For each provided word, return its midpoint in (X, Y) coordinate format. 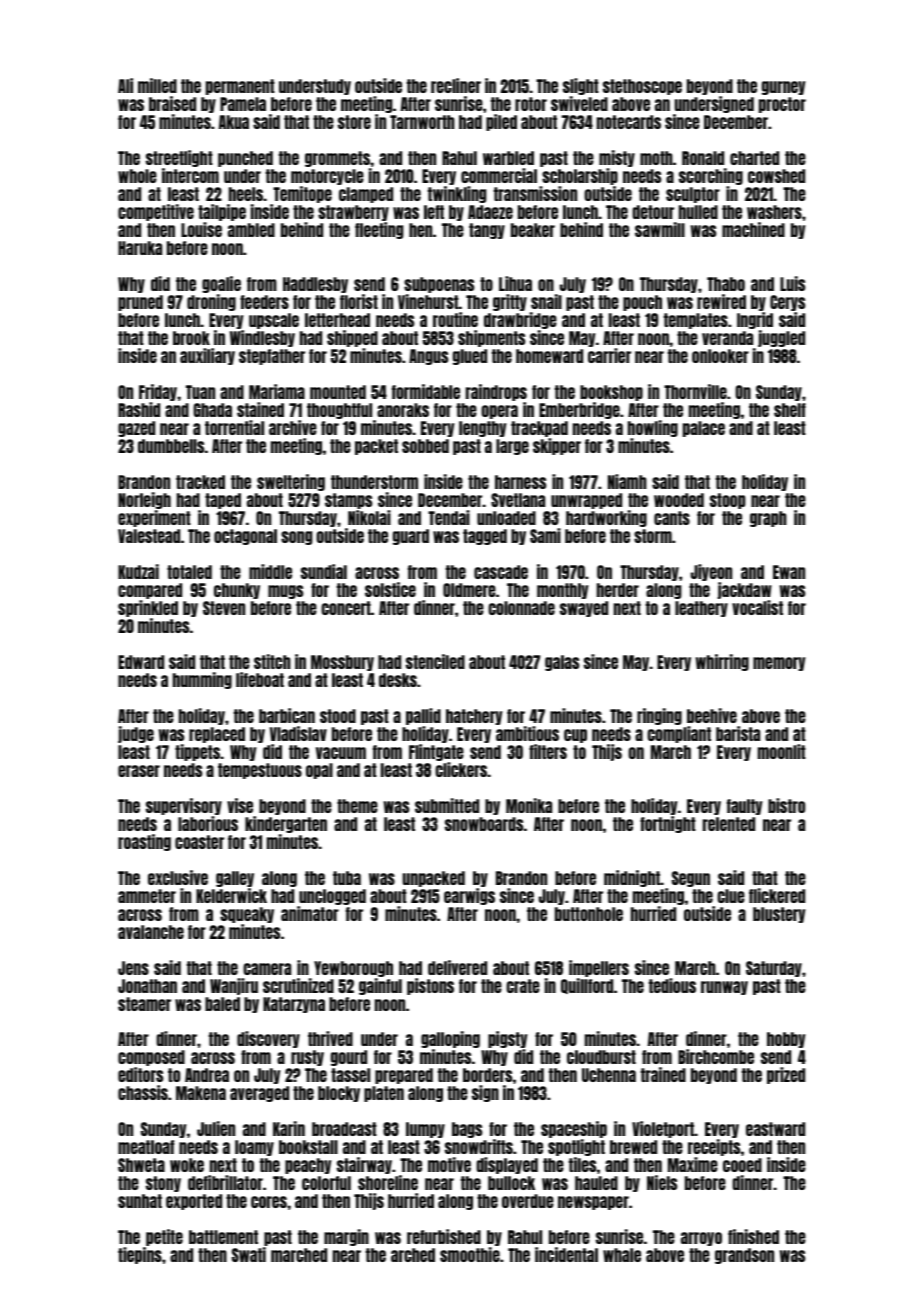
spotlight (576, 1149)
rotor (531, 104)
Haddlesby (315, 285)
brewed (633, 1147)
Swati (249, 1255)
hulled (698, 212)
